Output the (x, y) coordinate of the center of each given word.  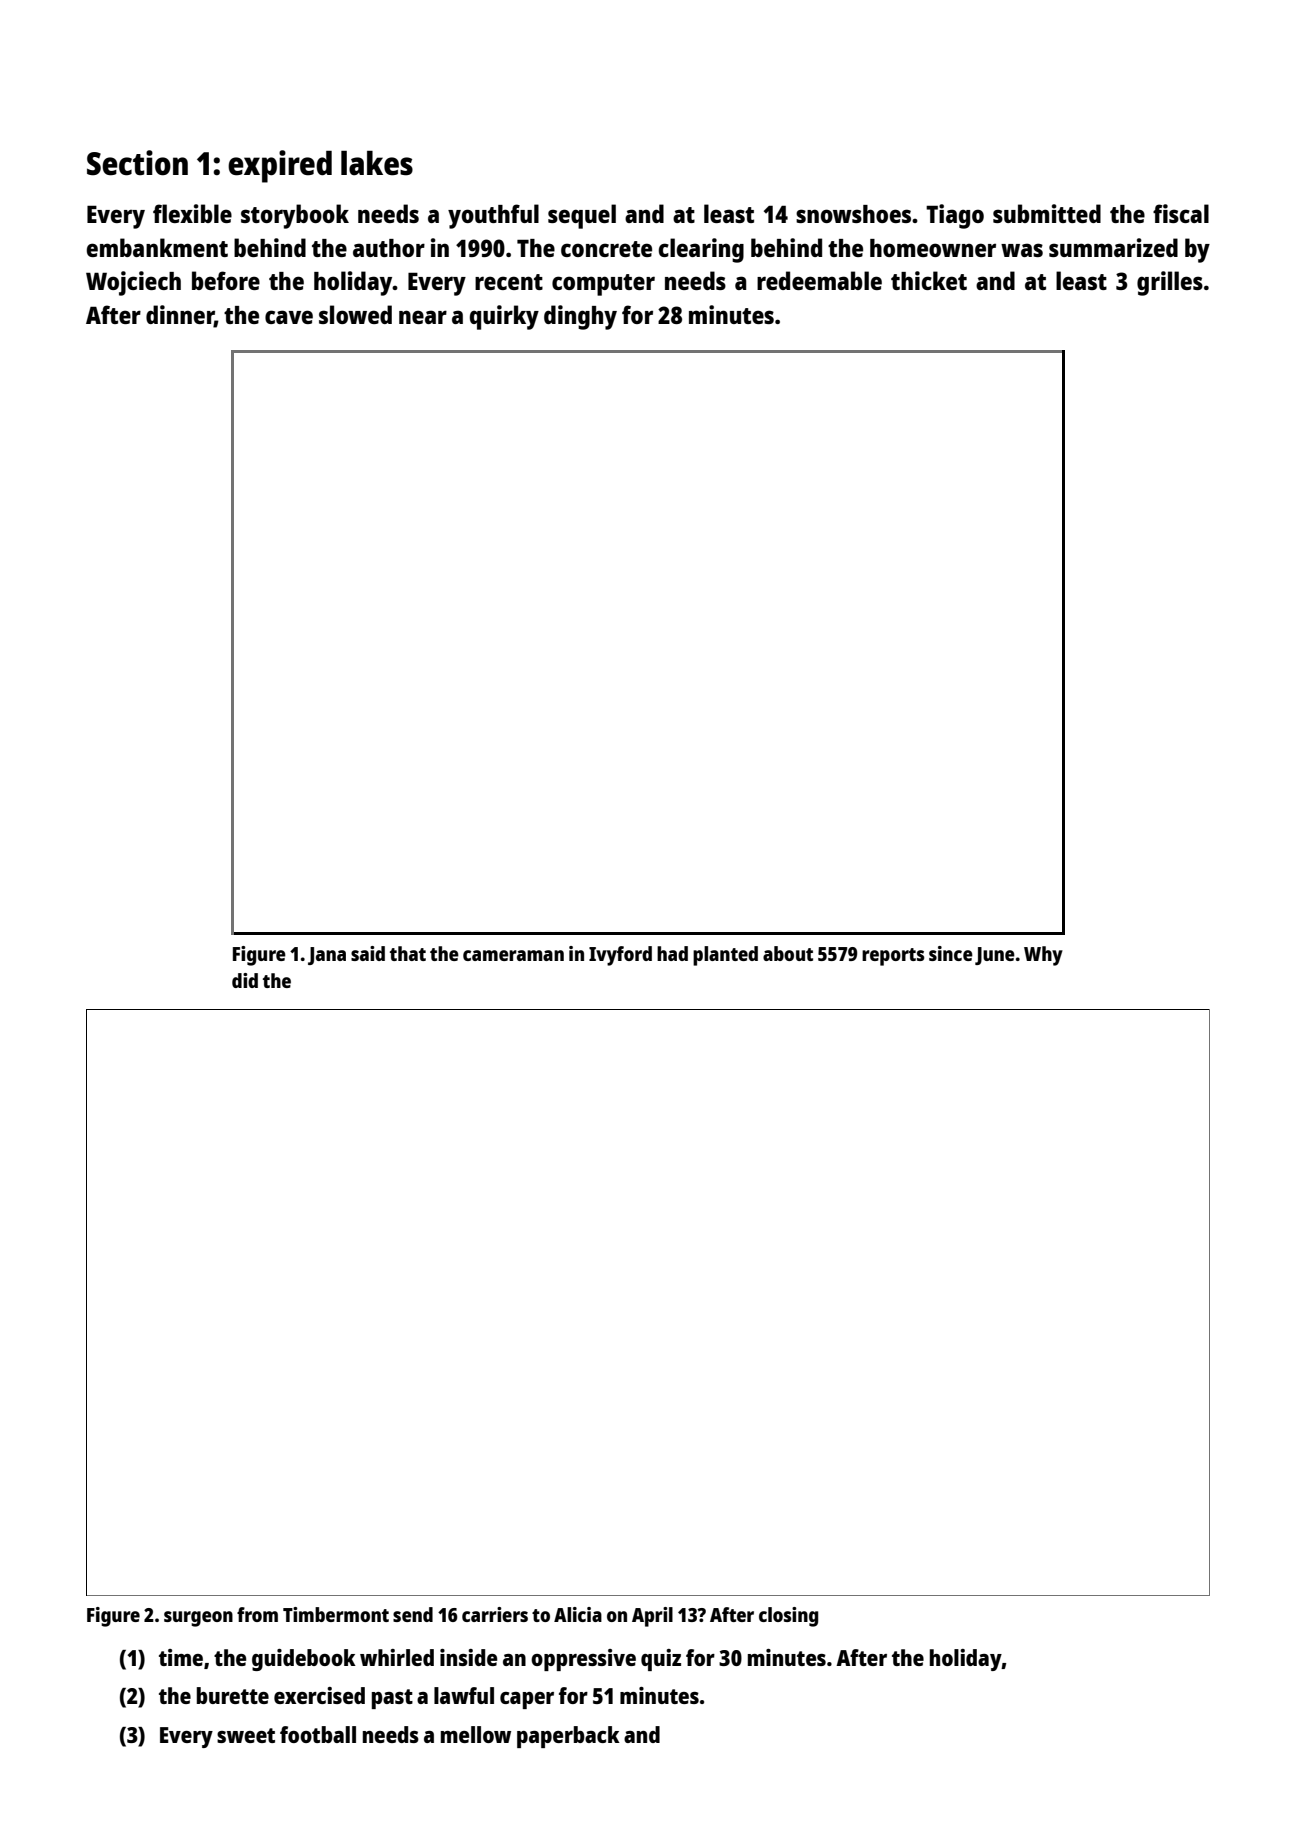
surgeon (198, 1619)
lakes (377, 163)
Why (1043, 956)
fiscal (1181, 213)
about (788, 953)
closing (788, 1617)
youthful (493, 216)
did (245, 980)
